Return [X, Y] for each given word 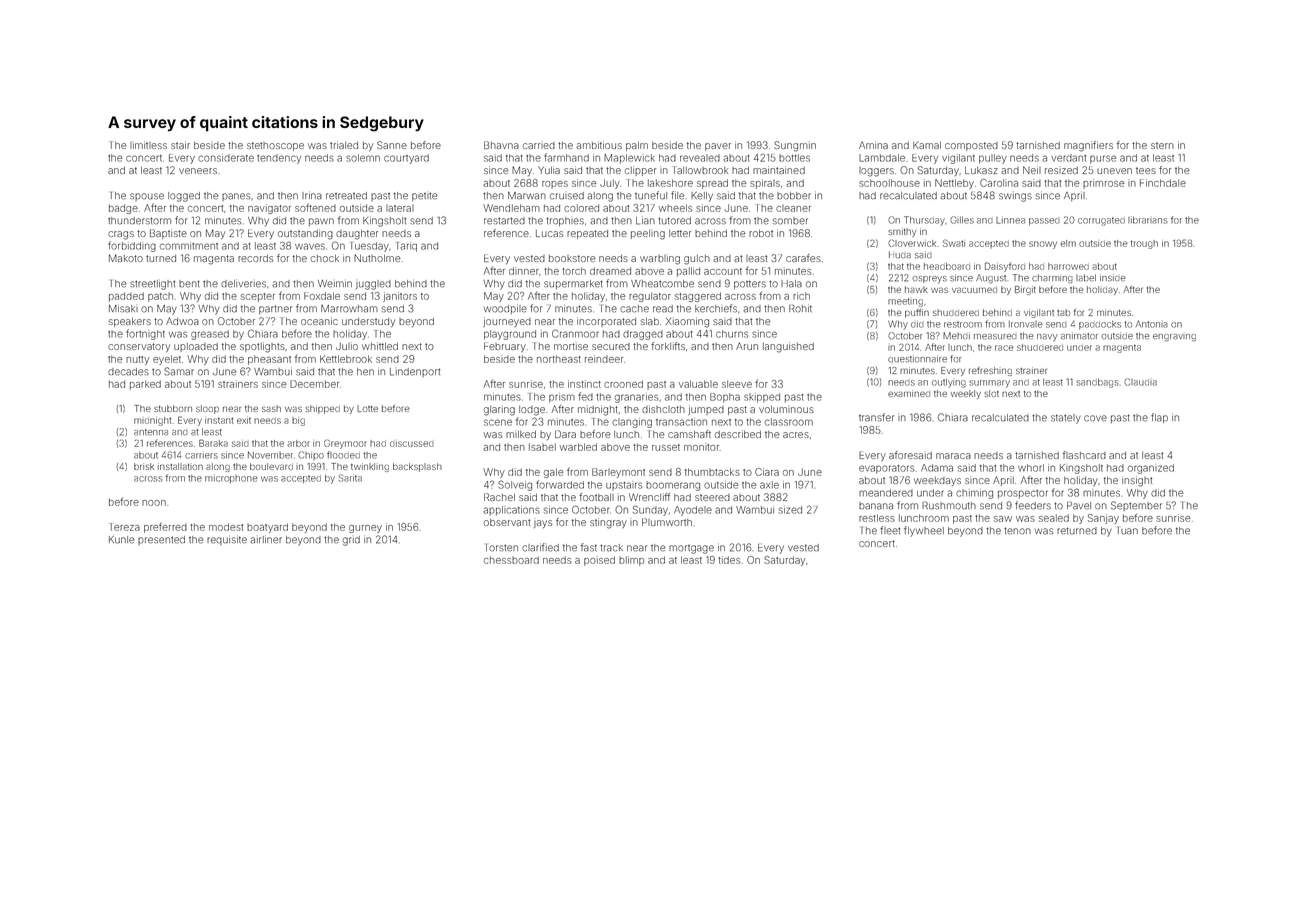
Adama [937, 468]
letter [680, 233]
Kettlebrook [346, 359]
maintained [779, 170]
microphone [231, 478]
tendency [279, 159]
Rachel [499, 497]
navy [1047, 337]
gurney [365, 529]
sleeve [737, 384]
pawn [321, 222]
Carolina [999, 183]
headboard [947, 266]
